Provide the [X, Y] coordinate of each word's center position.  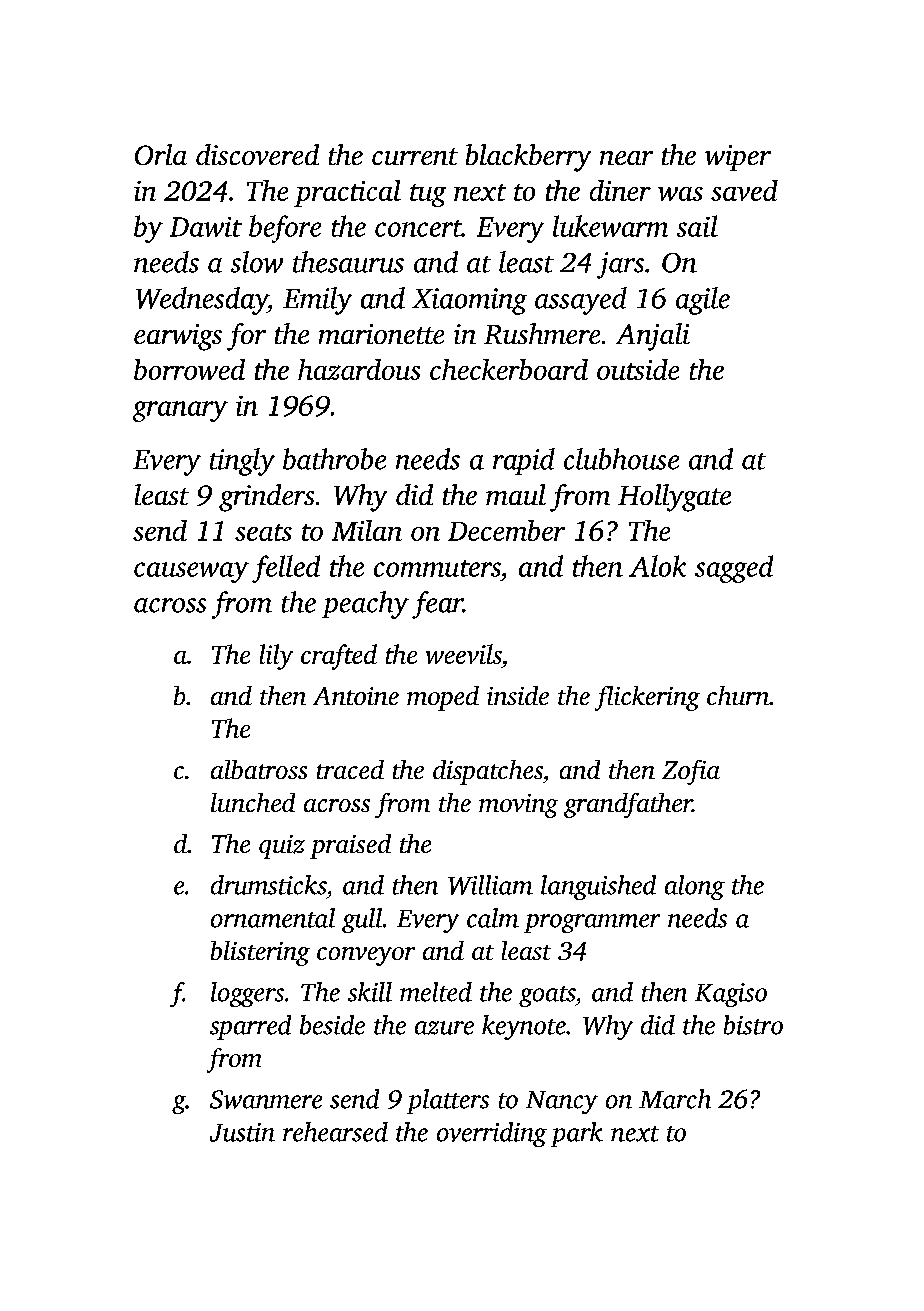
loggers [247, 994]
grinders [266, 498]
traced [350, 769]
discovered [257, 154]
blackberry [528, 158]
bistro [753, 1025]
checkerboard [509, 369]
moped [443, 698]
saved [744, 190]
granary [180, 411]
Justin [242, 1132]
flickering [647, 698]
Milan [367, 530]
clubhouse [621, 459]
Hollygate [674, 498]
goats [547, 996]
